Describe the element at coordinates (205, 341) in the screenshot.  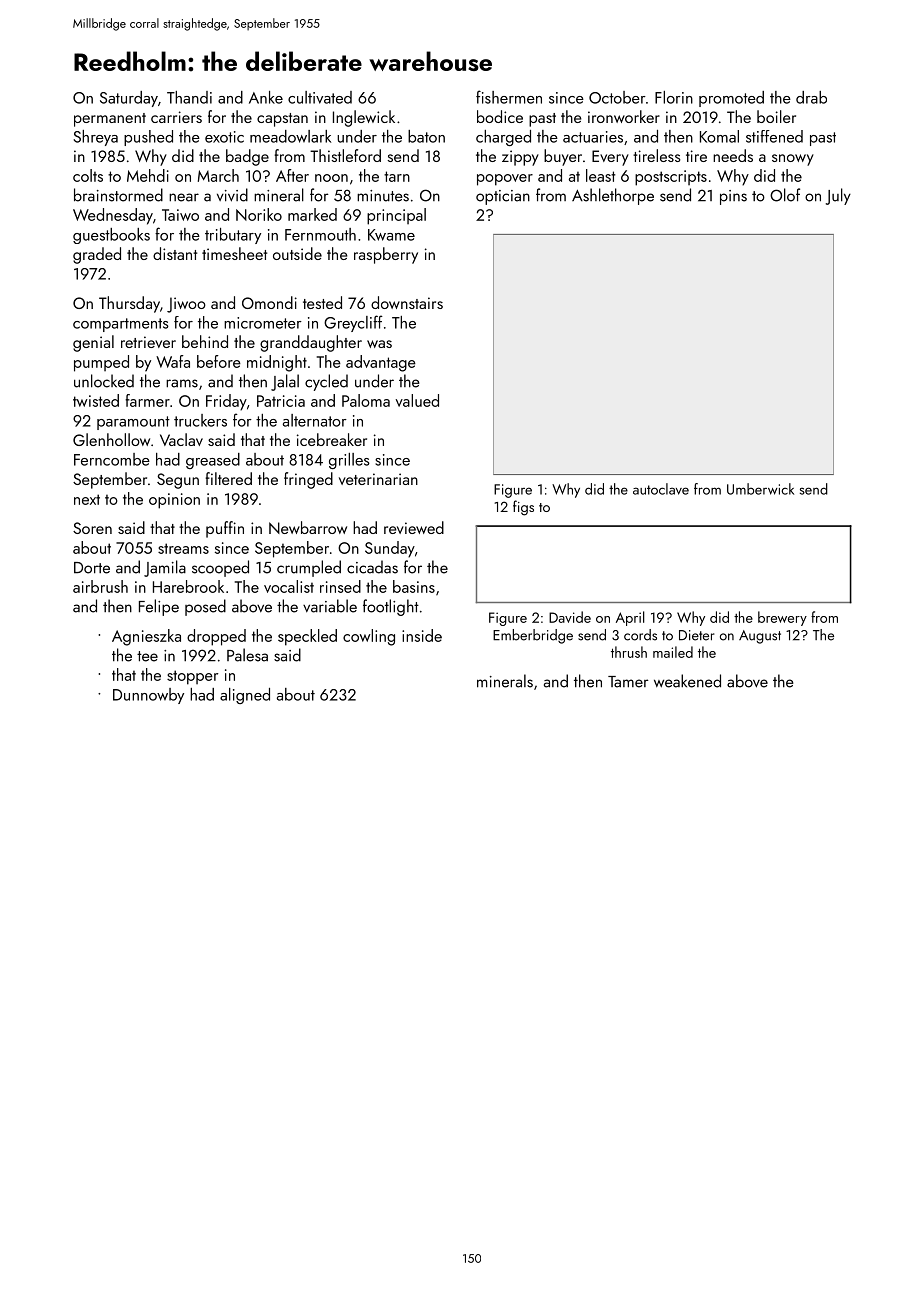
I see `behind` at that location.
